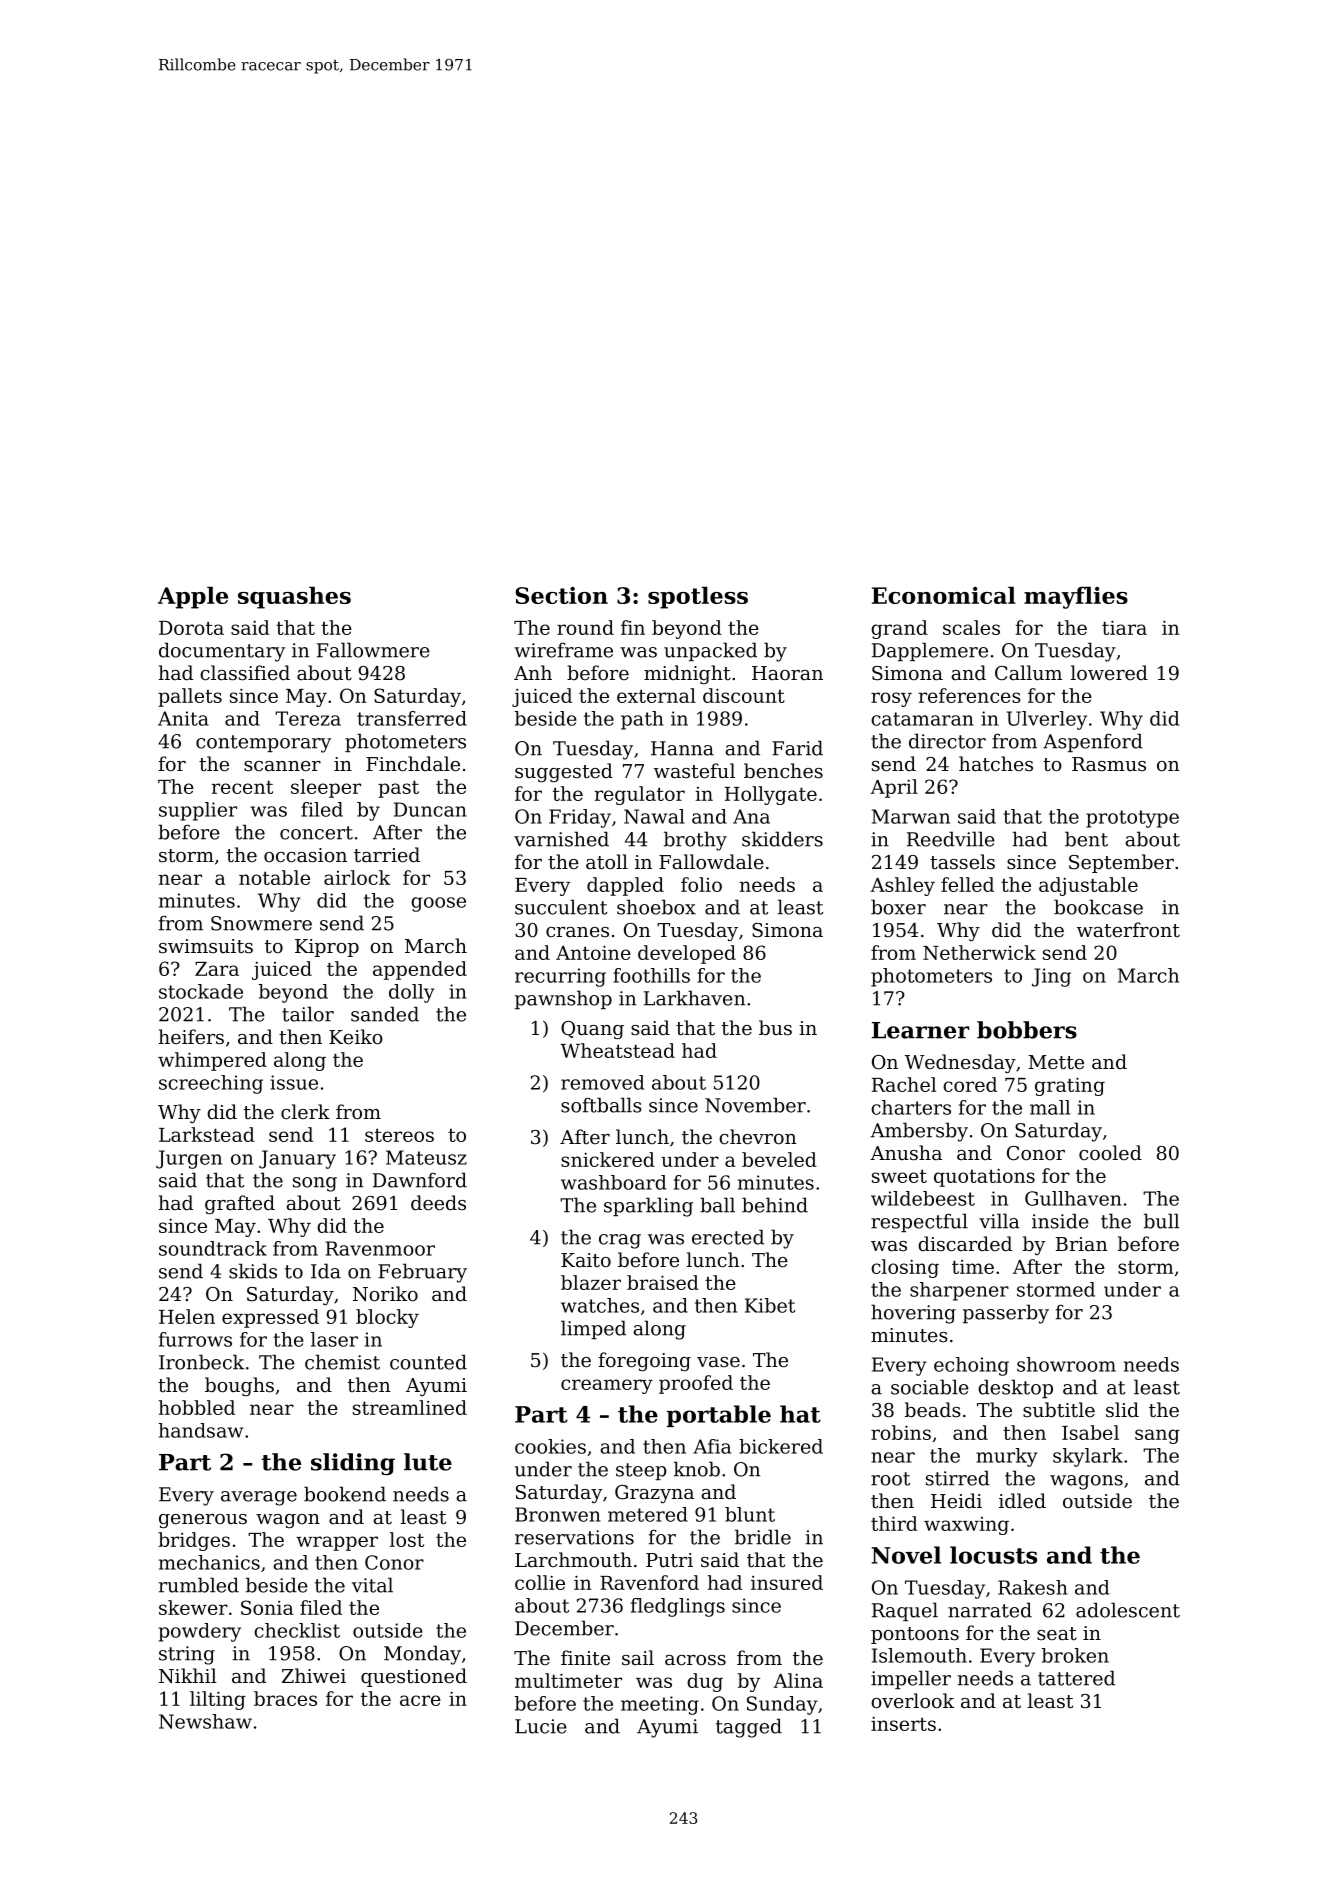 The width and height of the screenshot is (1338, 1893). What do you see at coordinates (933, 1410) in the screenshot?
I see `beads` at bounding box center [933, 1410].
